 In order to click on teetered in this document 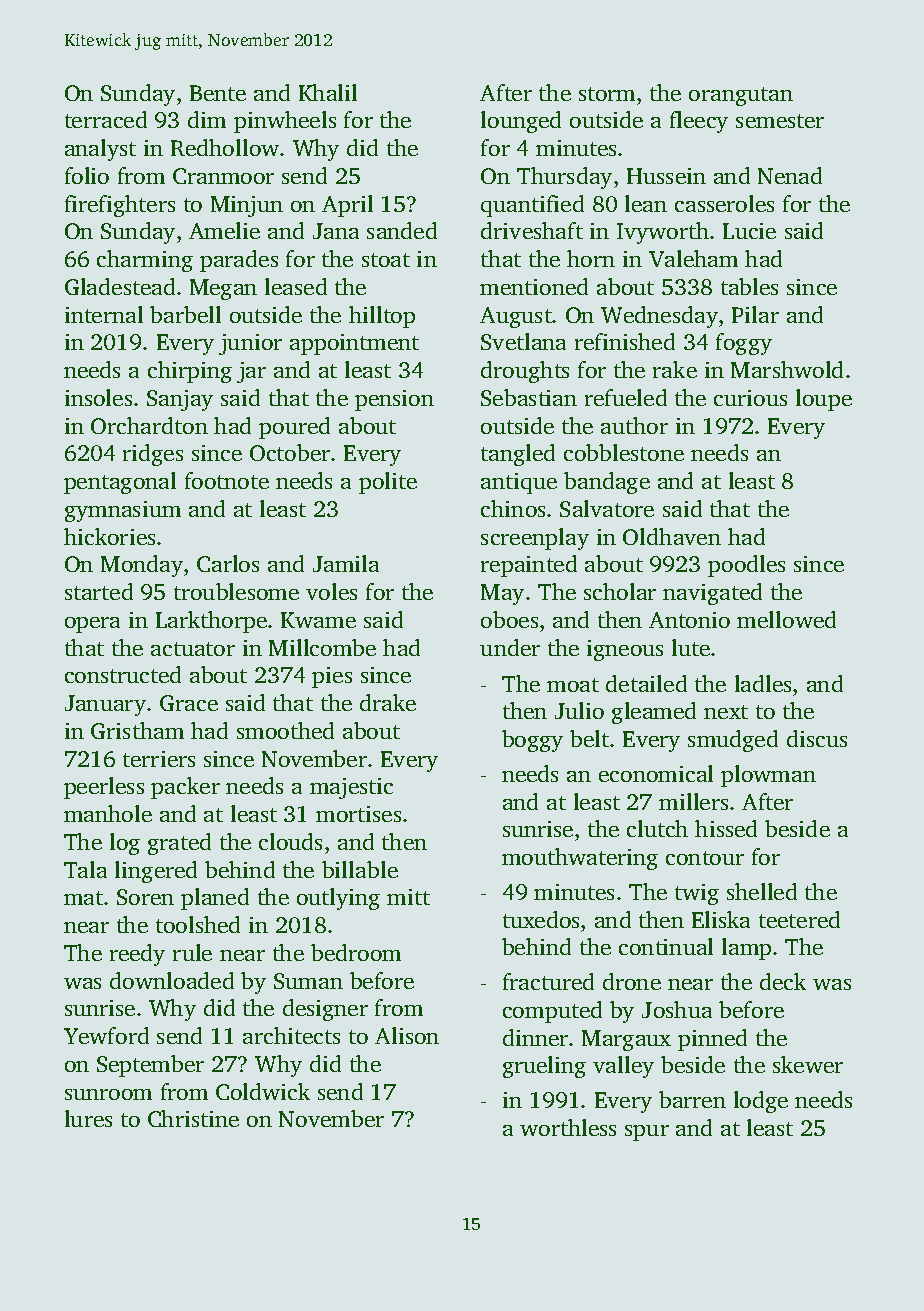, I will do `click(799, 919)`.
